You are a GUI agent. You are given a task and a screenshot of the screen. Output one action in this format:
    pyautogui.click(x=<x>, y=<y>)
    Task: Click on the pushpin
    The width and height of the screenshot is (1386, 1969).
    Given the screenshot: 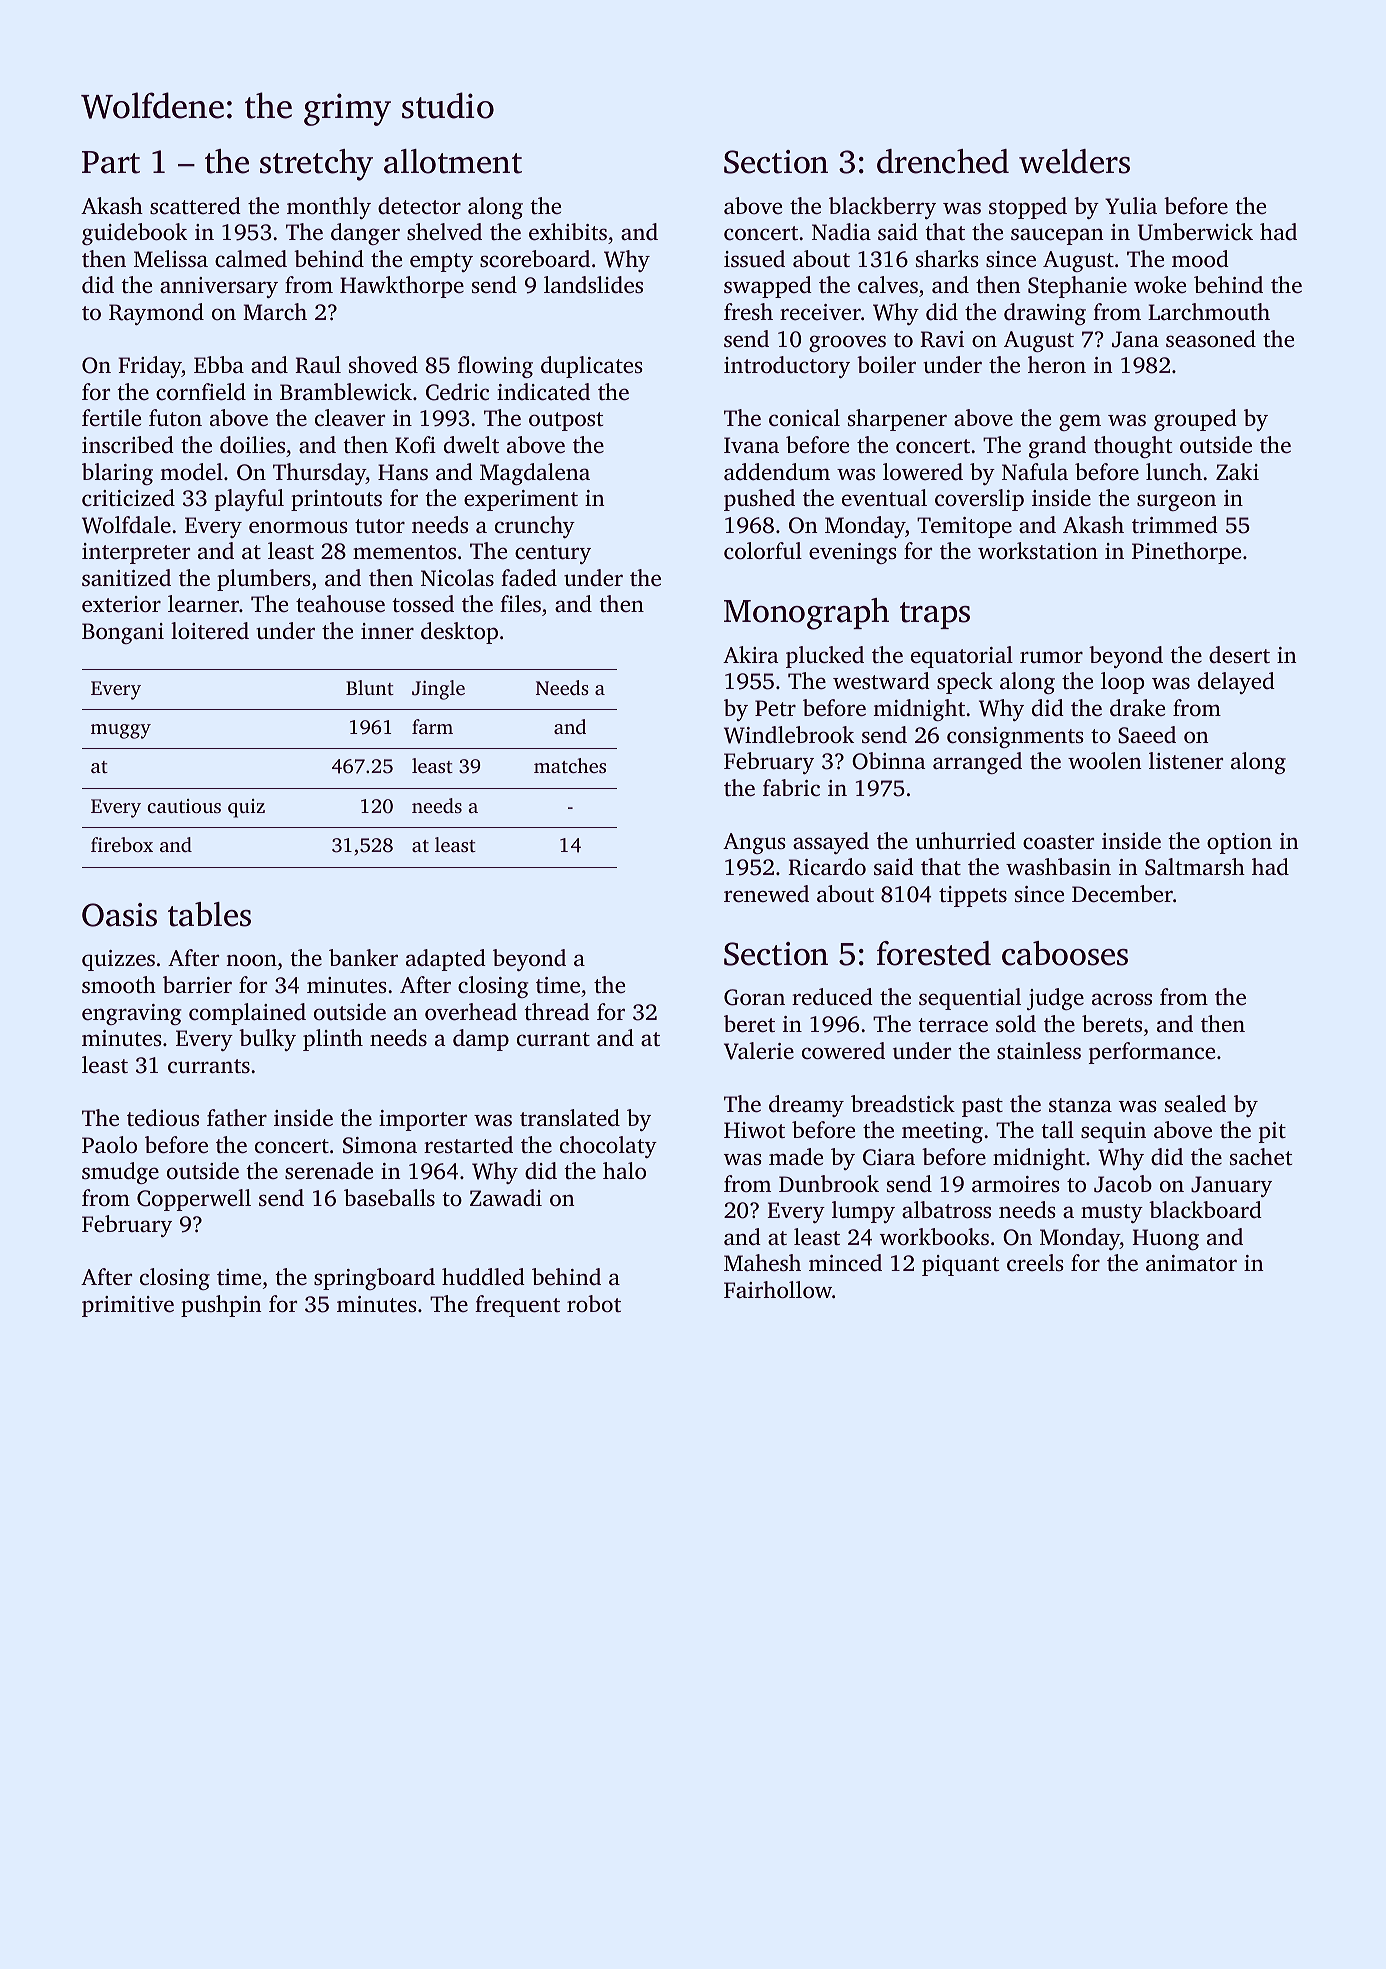 What is the action you would take?
    pyautogui.click(x=221, y=1306)
